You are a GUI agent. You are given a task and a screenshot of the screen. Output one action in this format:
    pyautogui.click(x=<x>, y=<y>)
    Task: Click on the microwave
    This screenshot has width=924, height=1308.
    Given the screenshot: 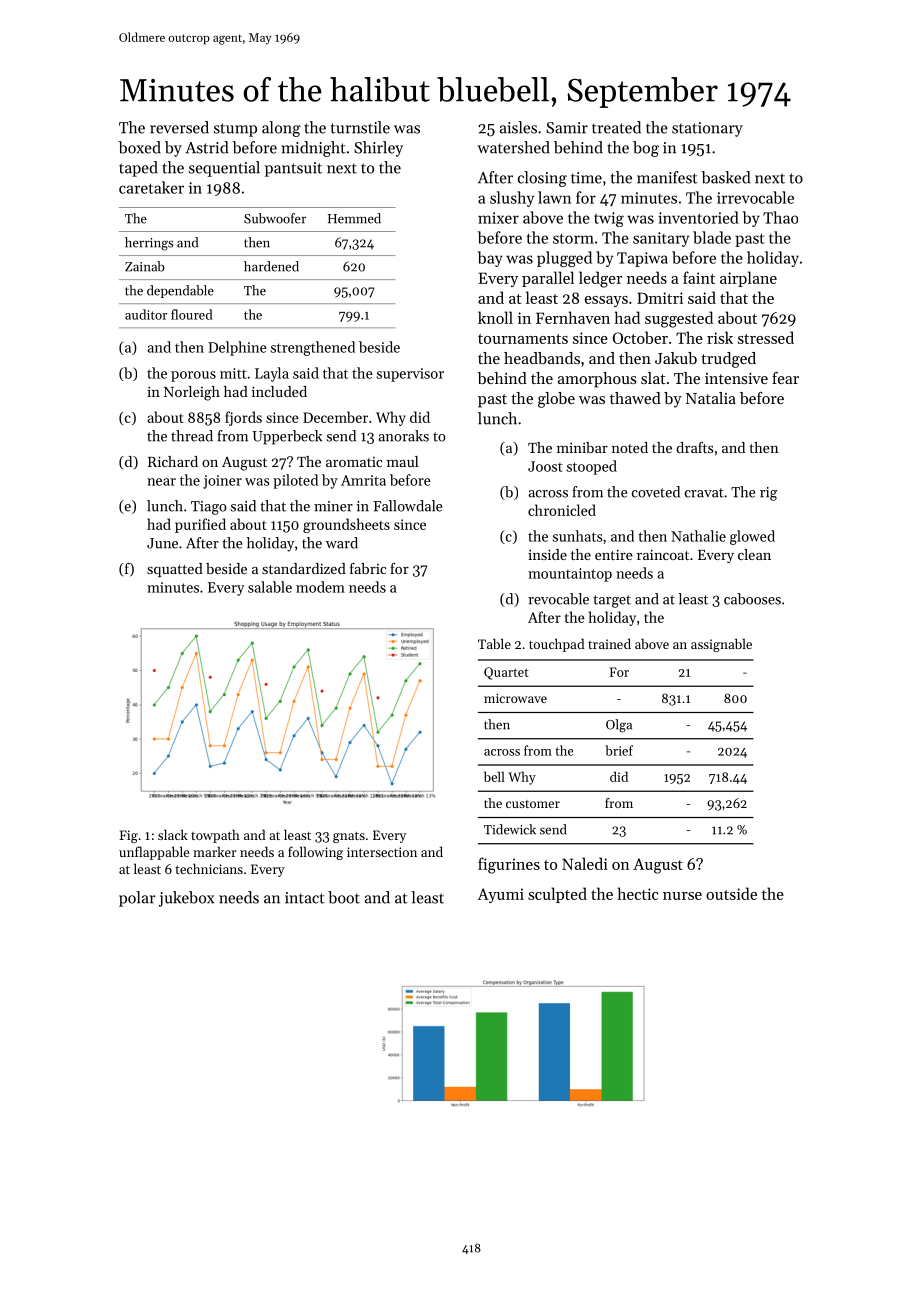 What is the action you would take?
    pyautogui.click(x=515, y=698)
